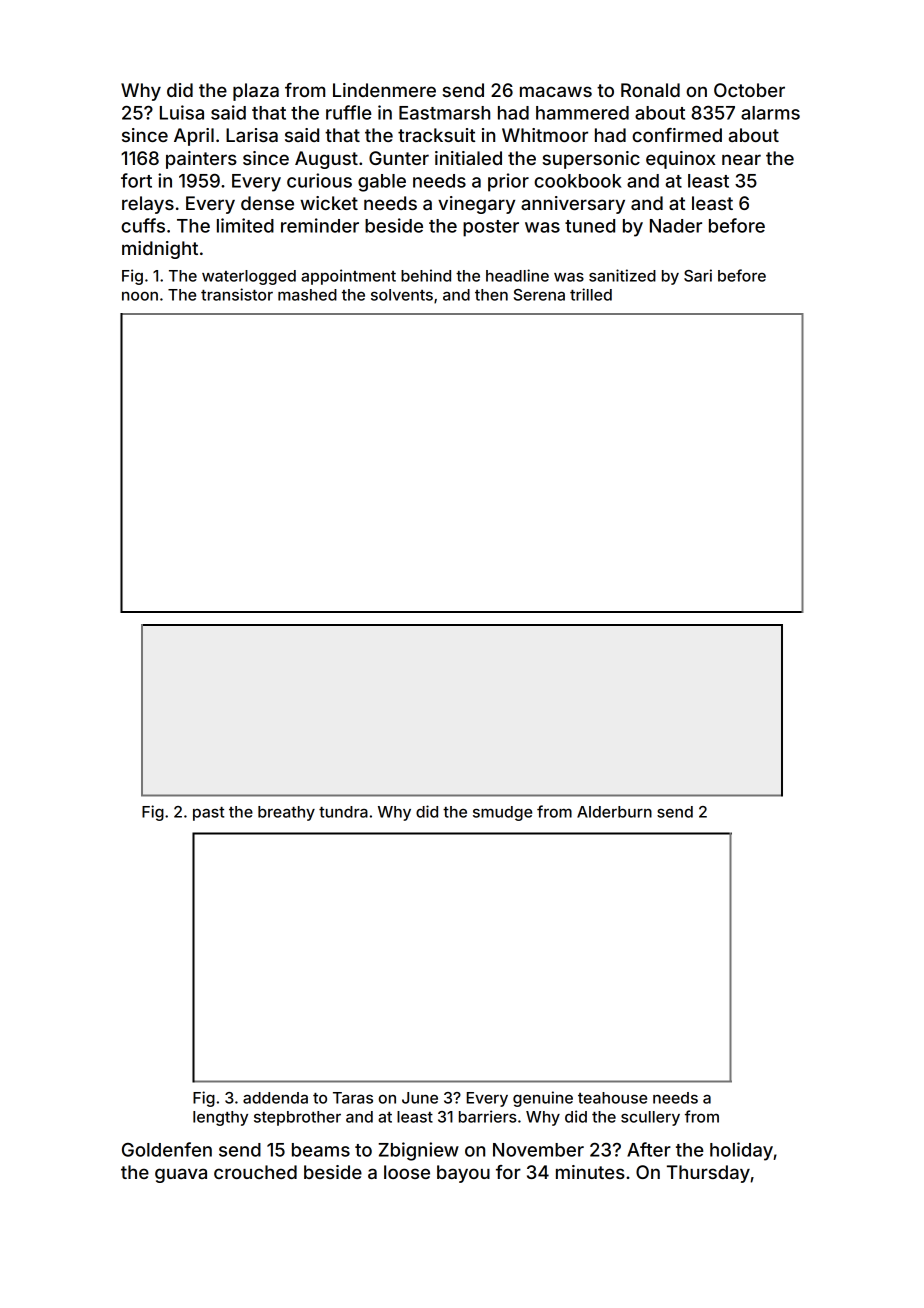 The height and width of the screenshot is (1308, 924). I want to click on solvents, so click(402, 295).
